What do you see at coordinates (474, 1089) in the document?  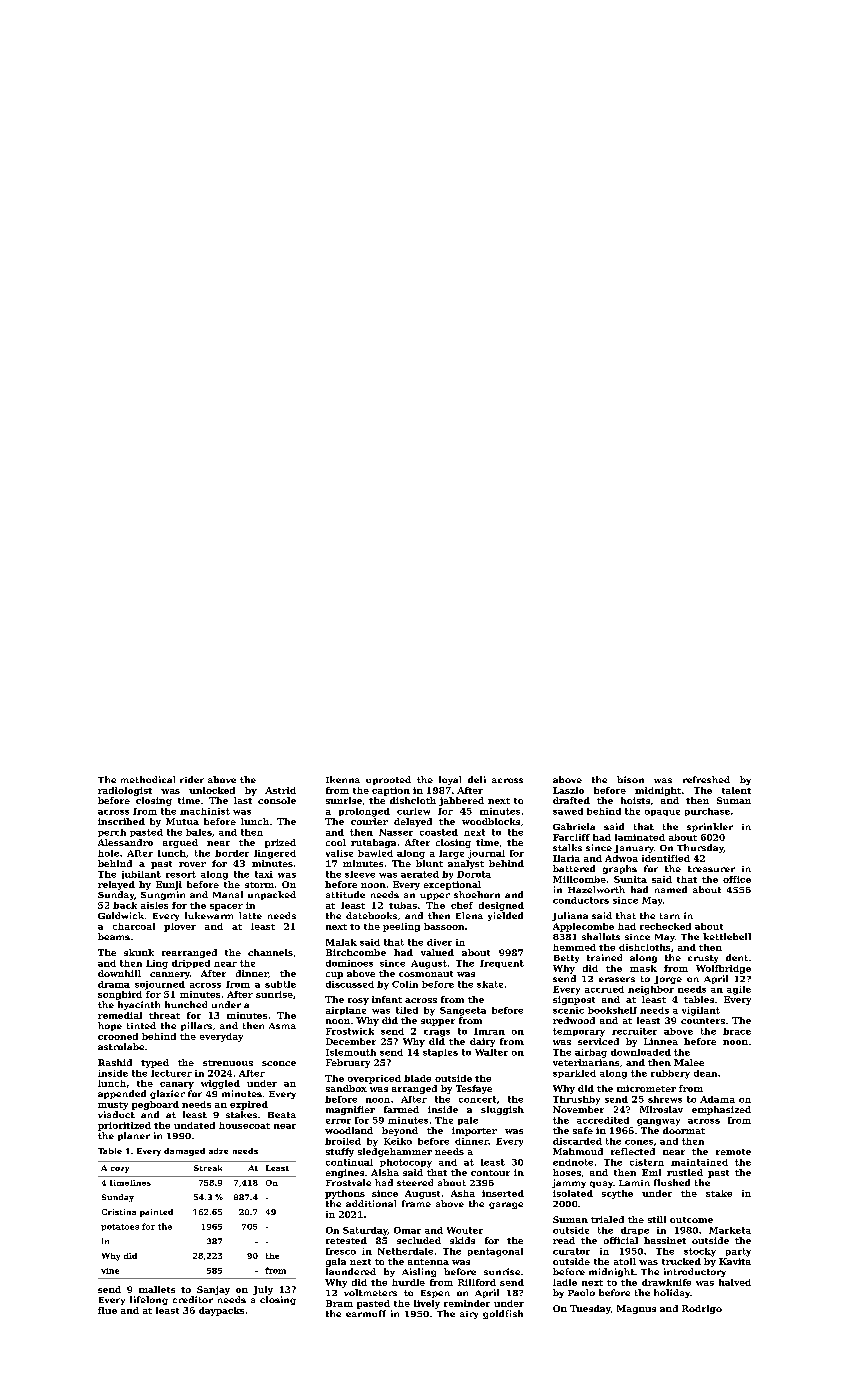 I see `Tesfaye` at bounding box center [474, 1089].
